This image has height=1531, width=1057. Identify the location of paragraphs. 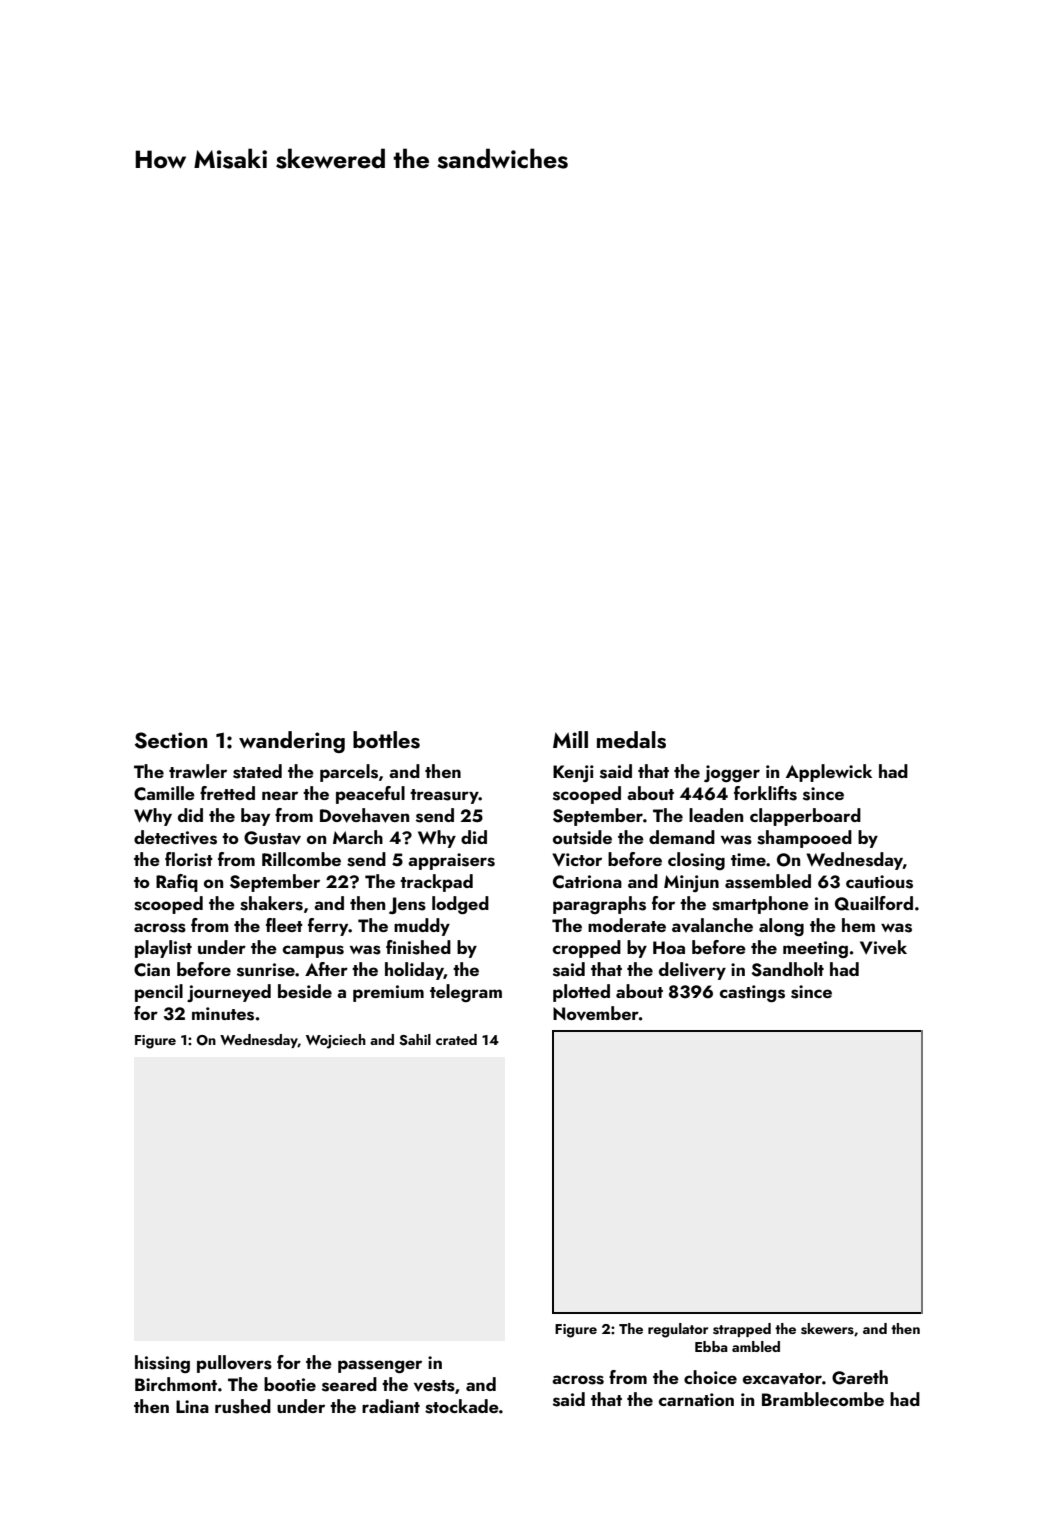
(599, 905).
